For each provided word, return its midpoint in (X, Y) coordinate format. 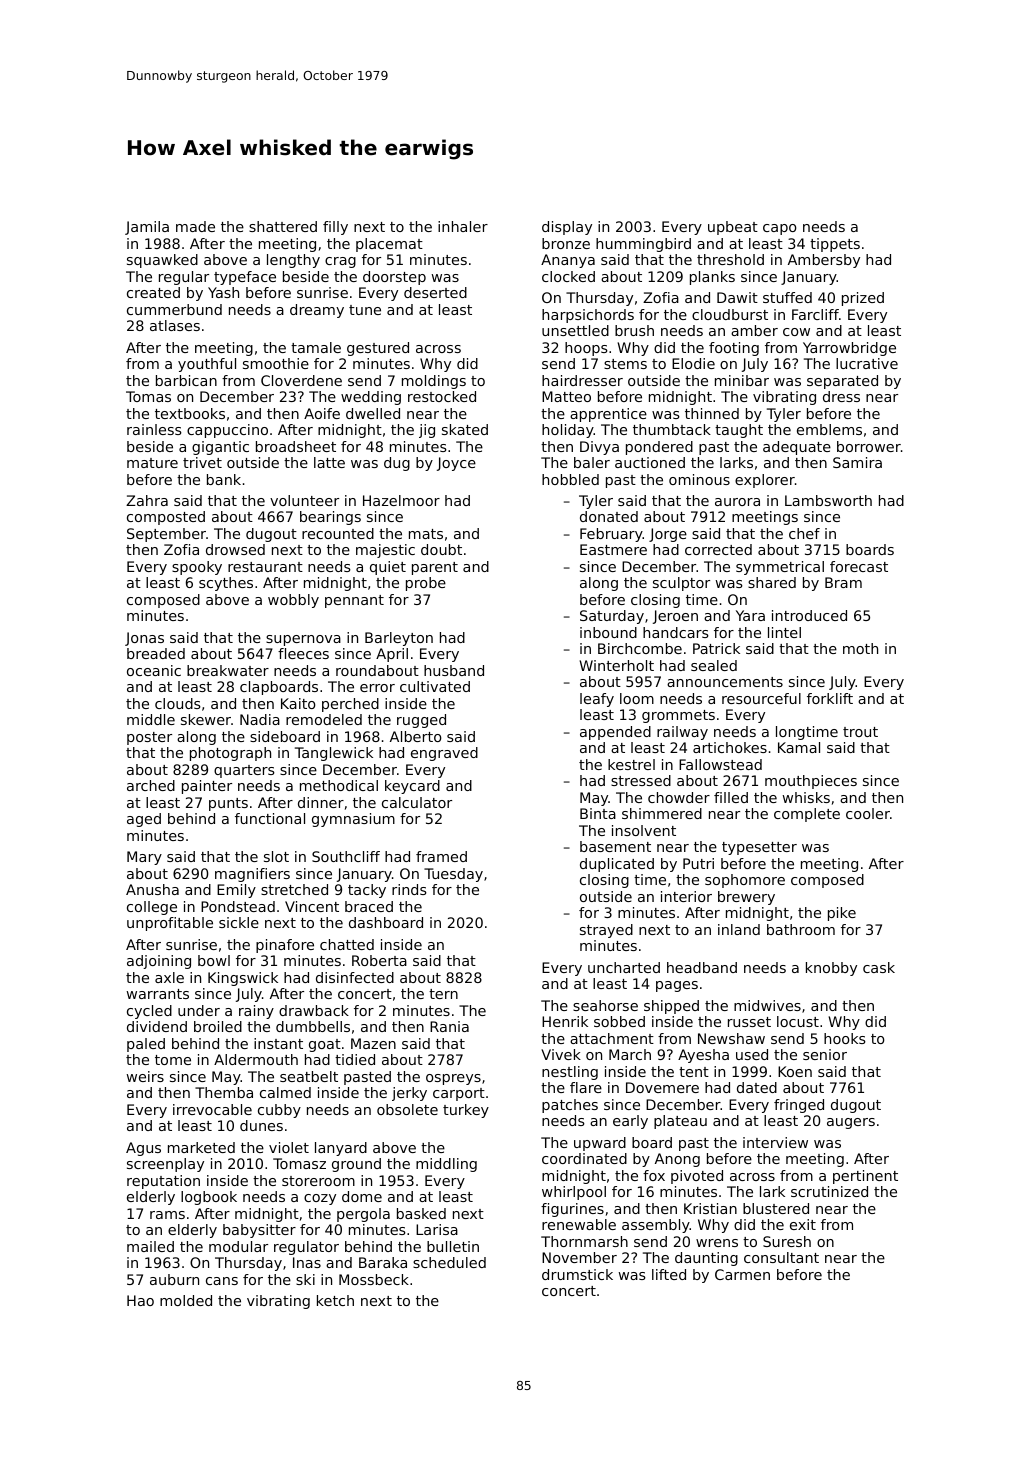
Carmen (742, 1274)
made (195, 226)
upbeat (733, 228)
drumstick (577, 1274)
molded (186, 1300)
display (567, 228)
